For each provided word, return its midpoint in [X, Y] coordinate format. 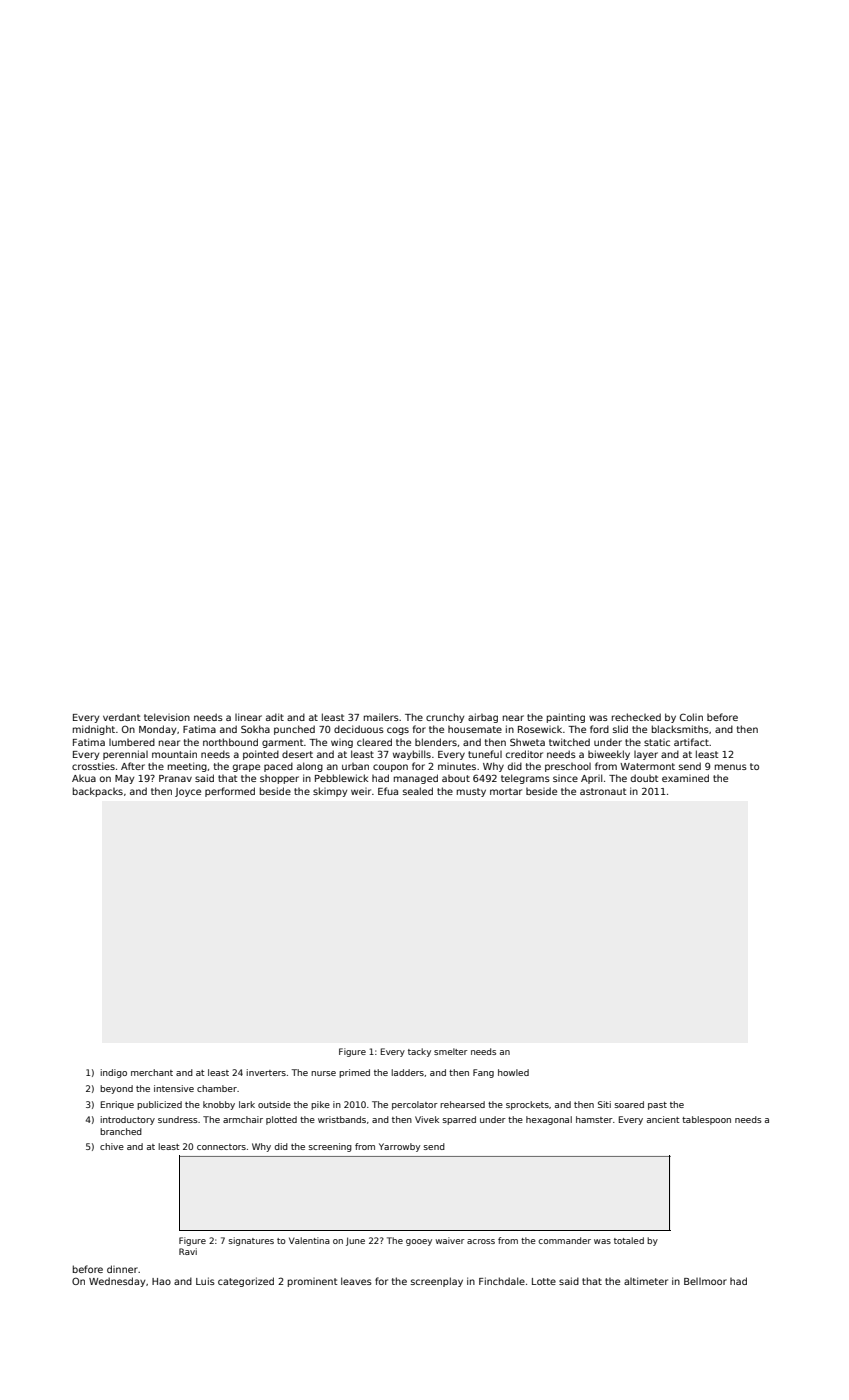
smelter [450, 1051]
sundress [178, 1119]
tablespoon [706, 1120]
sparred [459, 1120]
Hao [161, 1281]
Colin [691, 717]
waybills [412, 755]
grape [246, 768]
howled [513, 1072]
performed [230, 792]
